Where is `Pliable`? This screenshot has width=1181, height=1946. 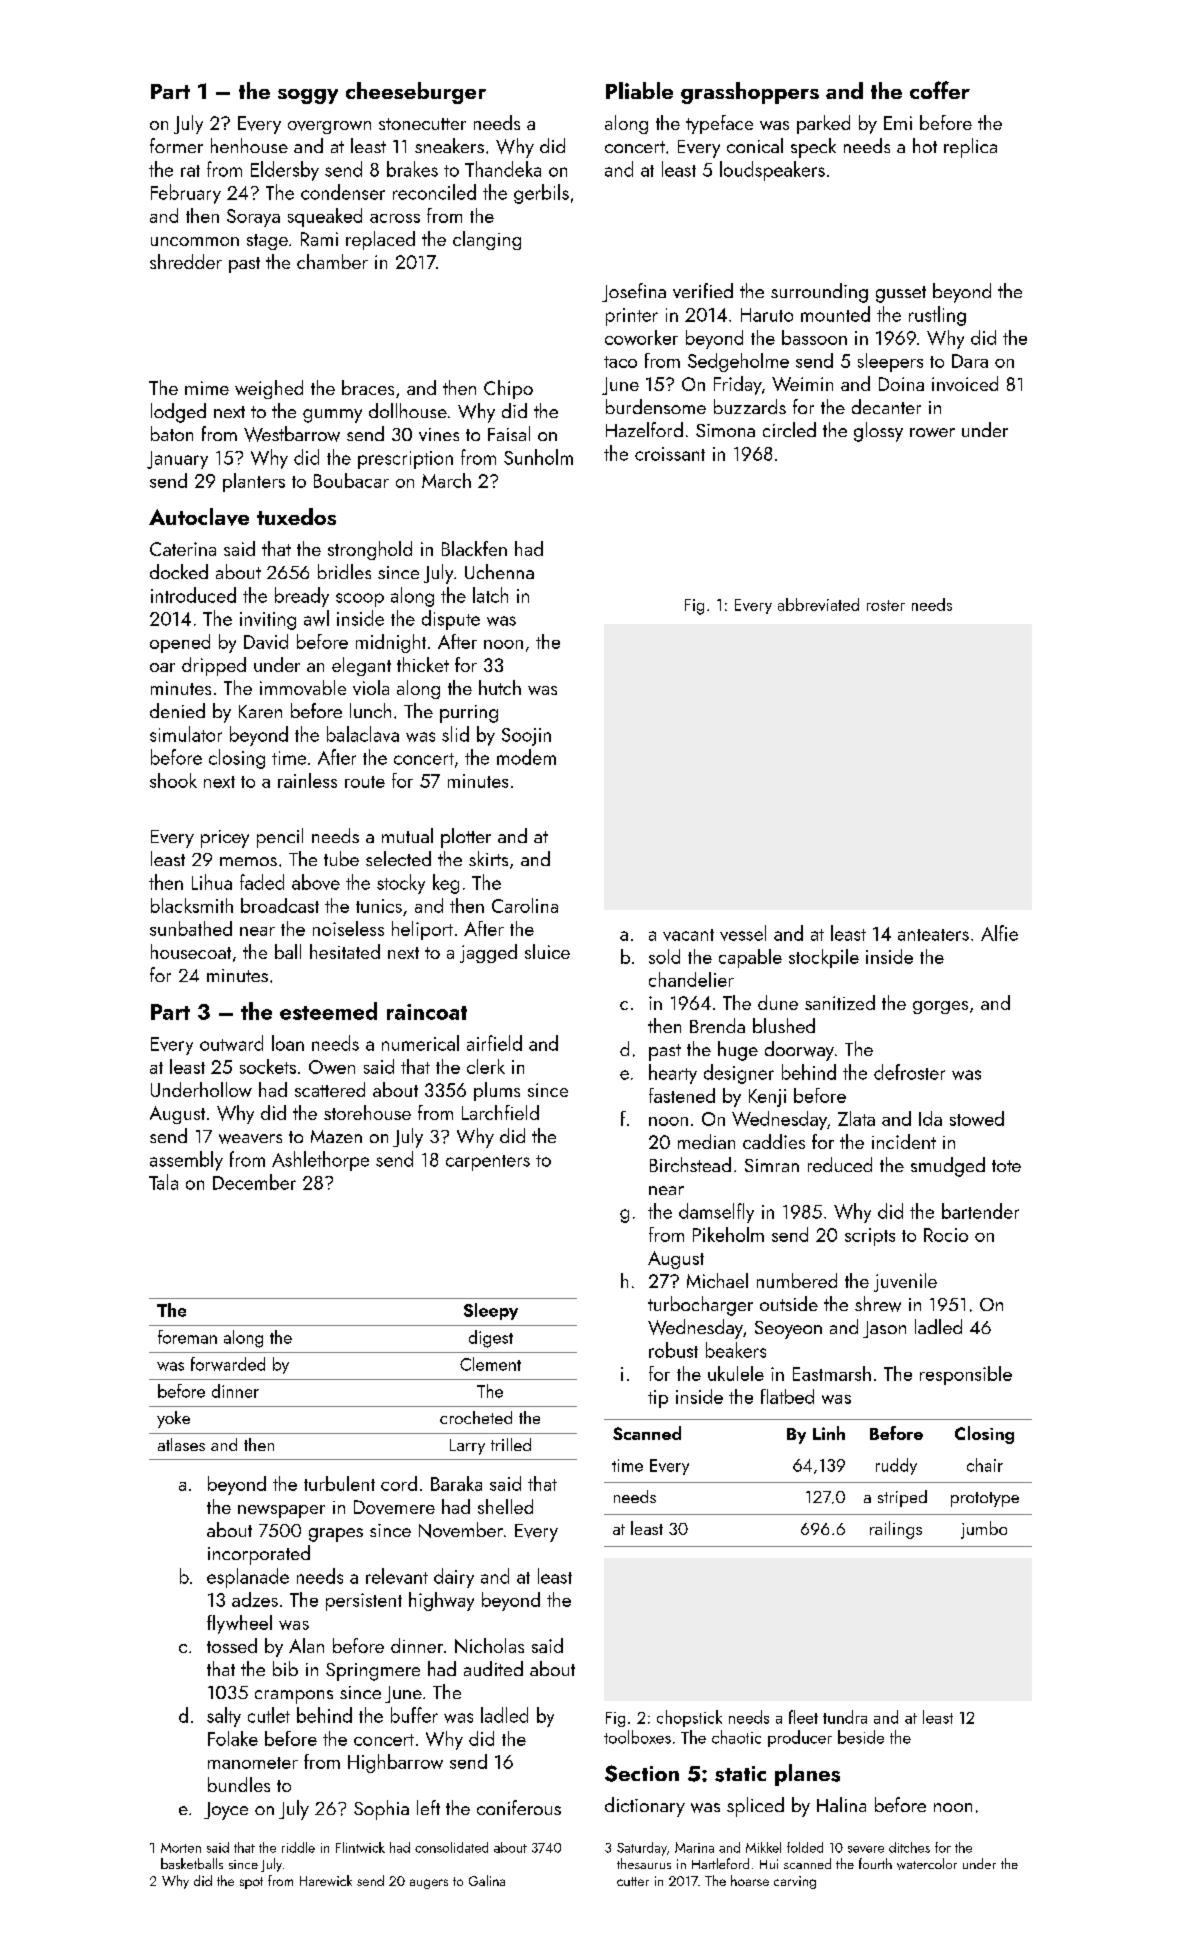
Pliable is located at coordinates (639, 90).
